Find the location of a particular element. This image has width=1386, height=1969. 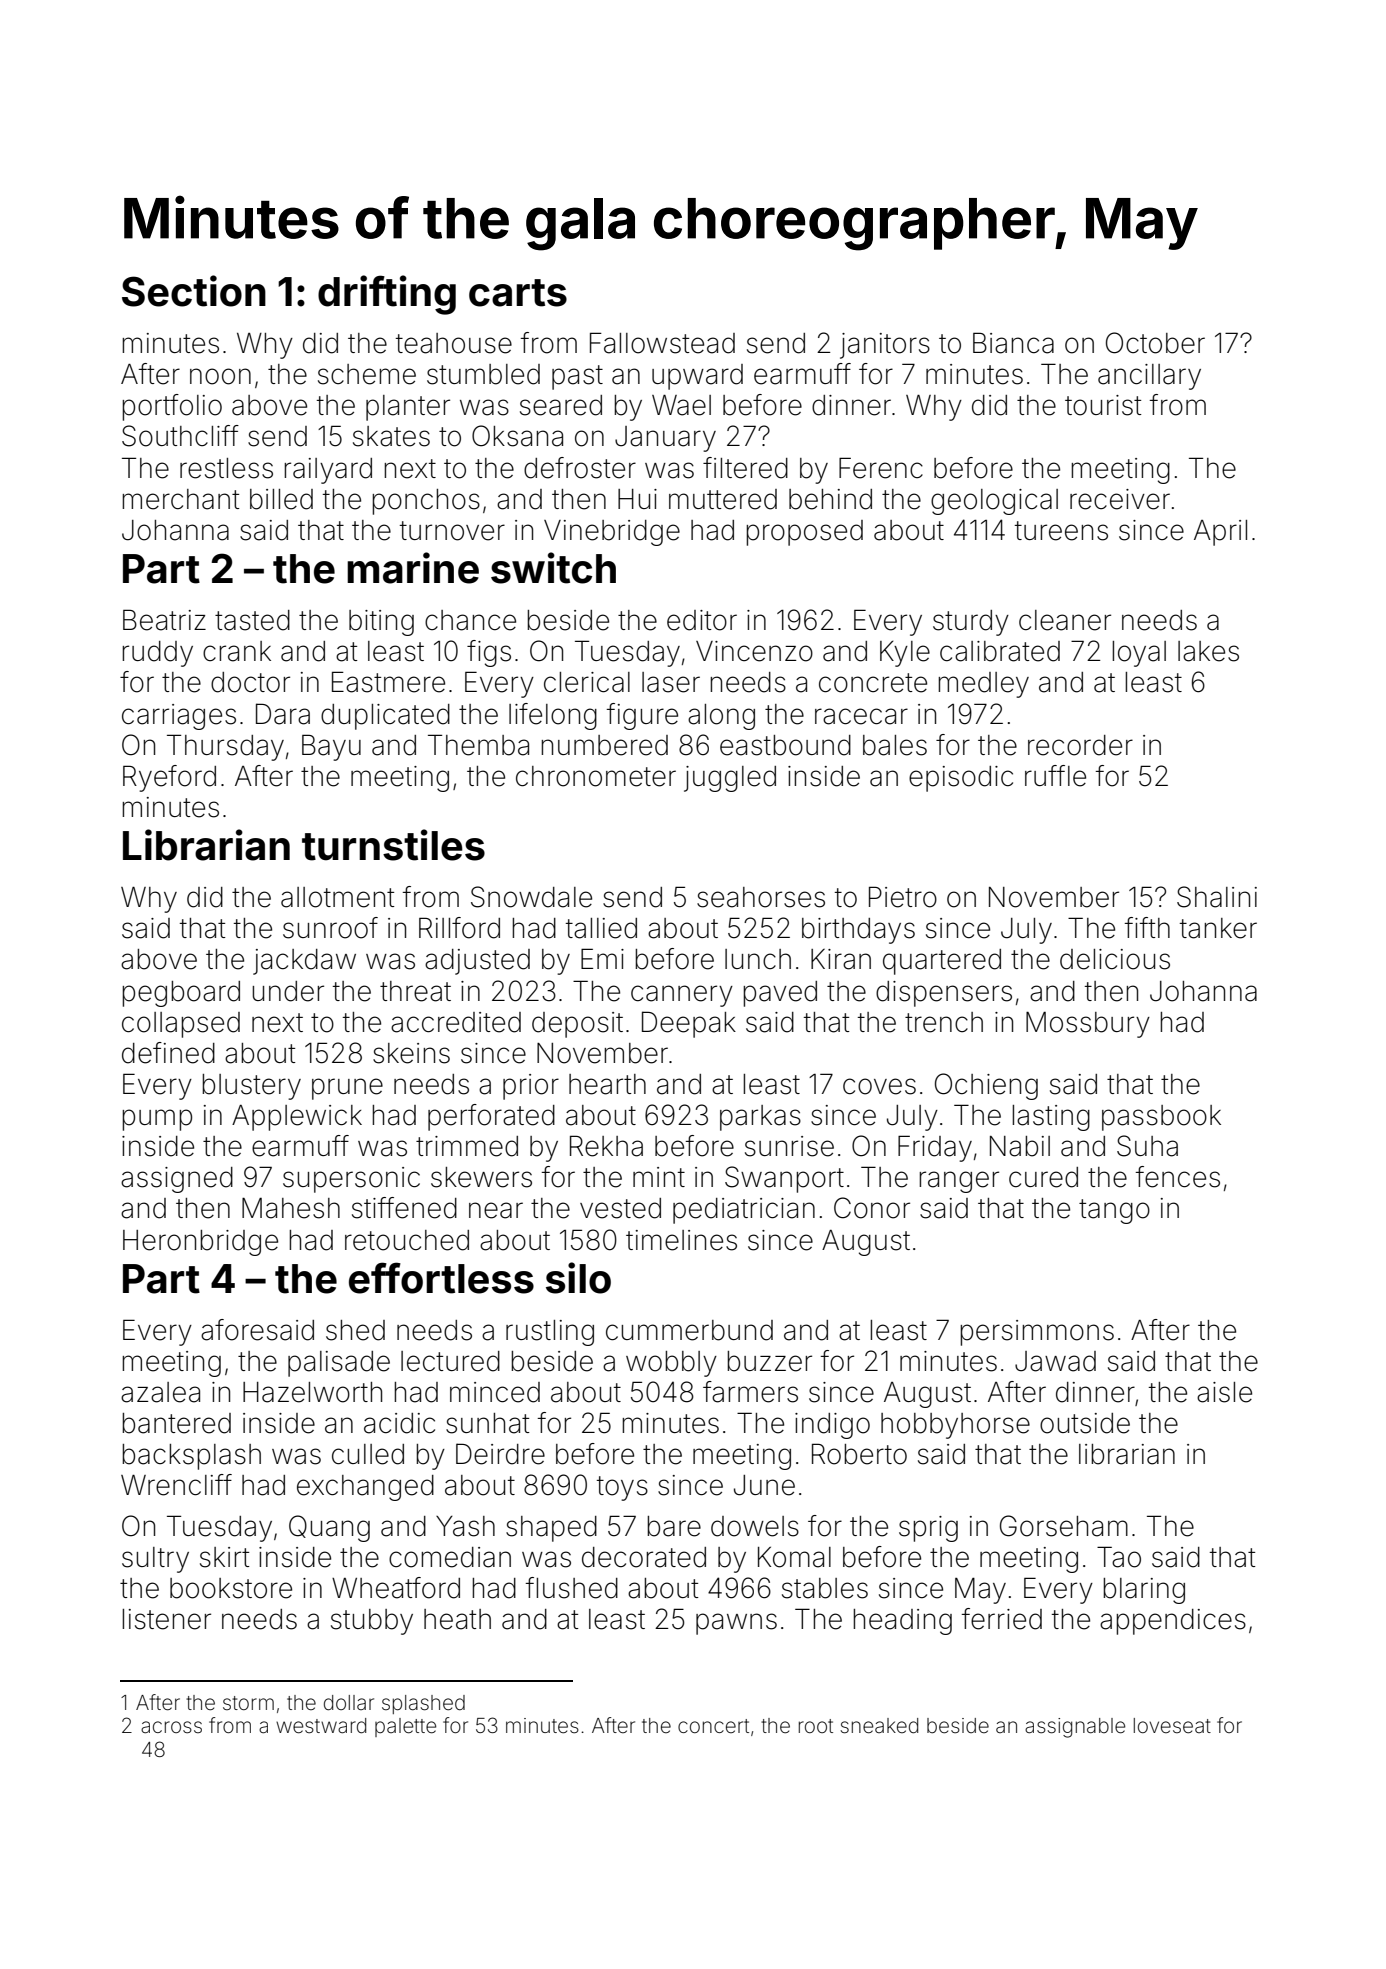

eastbound is located at coordinates (785, 745).
